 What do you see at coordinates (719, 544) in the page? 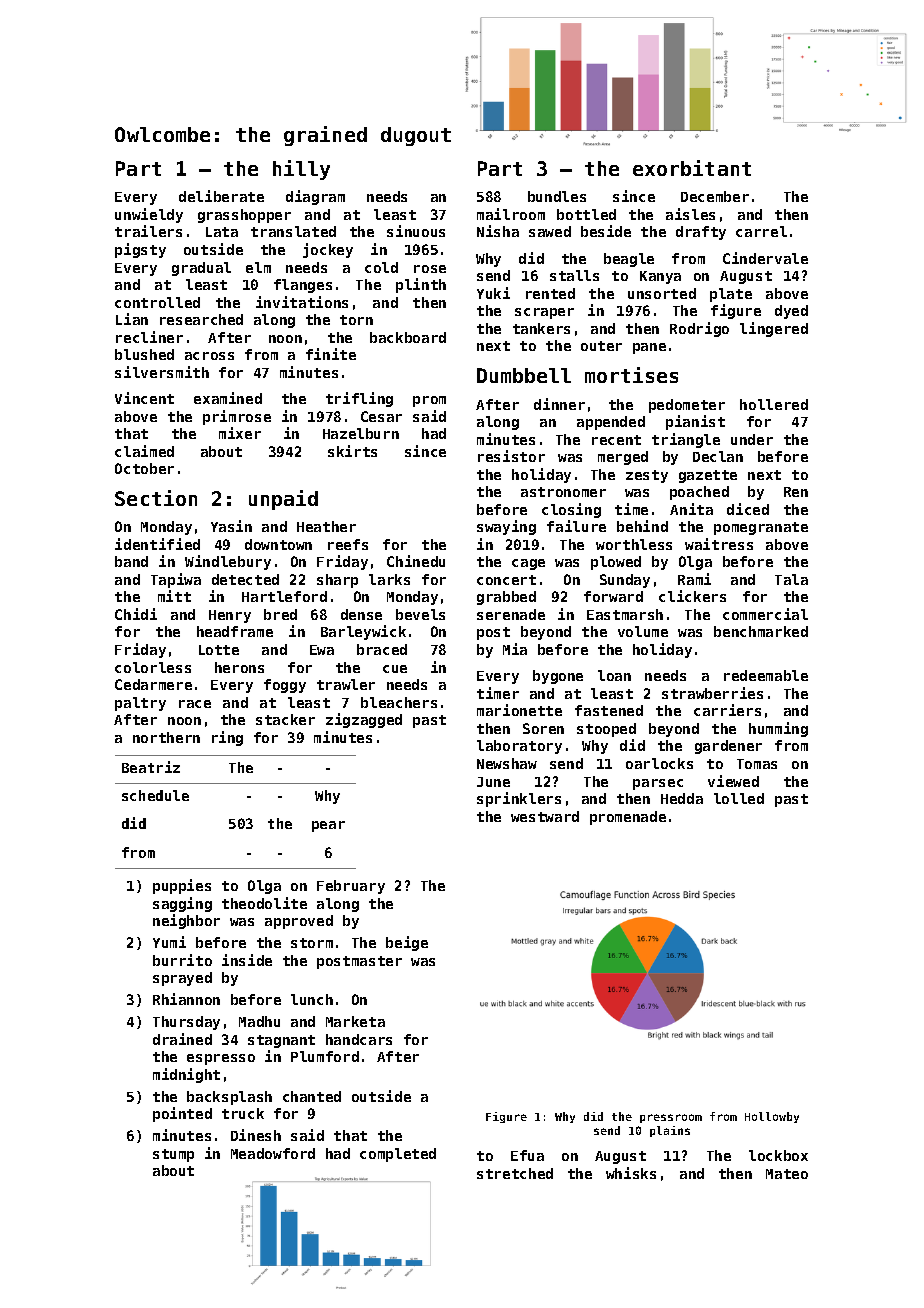
I see `waitress` at bounding box center [719, 544].
